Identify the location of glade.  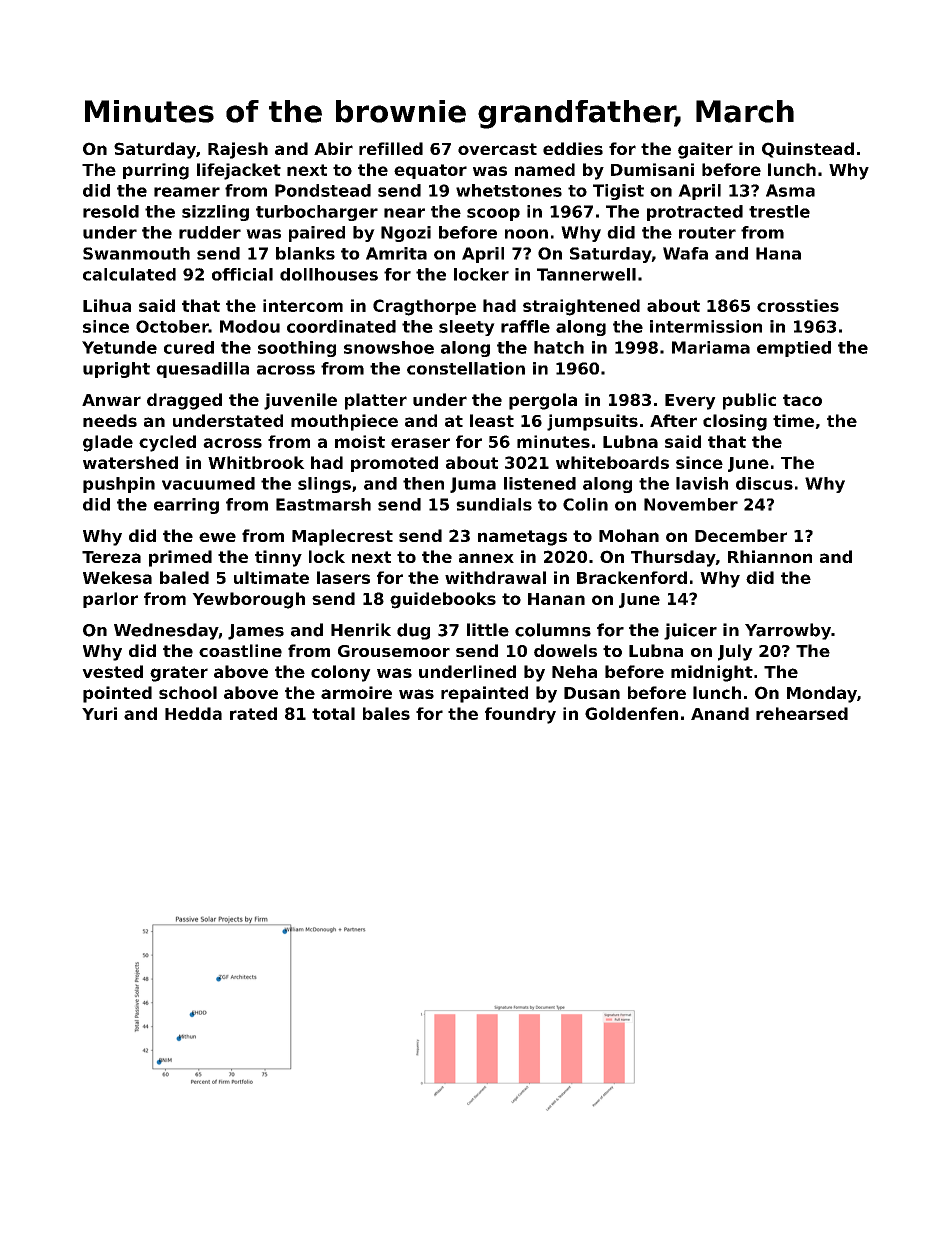
(108, 443).
